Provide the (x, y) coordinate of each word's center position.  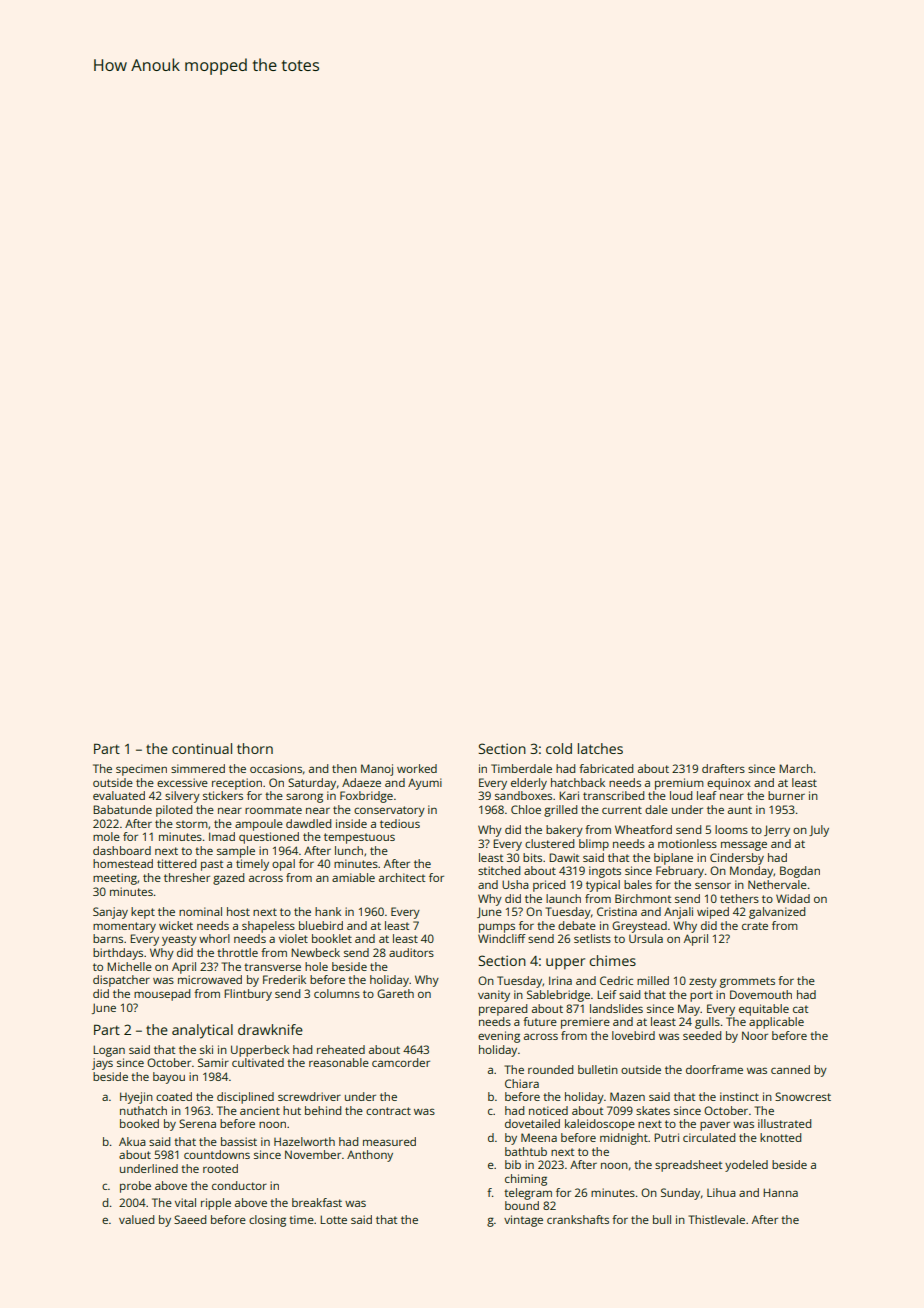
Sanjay (110, 913)
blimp (594, 845)
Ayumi (425, 784)
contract (388, 1111)
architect (402, 877)
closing (267, 1221)
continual (202, 748)
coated (174, 1096)
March (796, 768)
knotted (780, 1137)
